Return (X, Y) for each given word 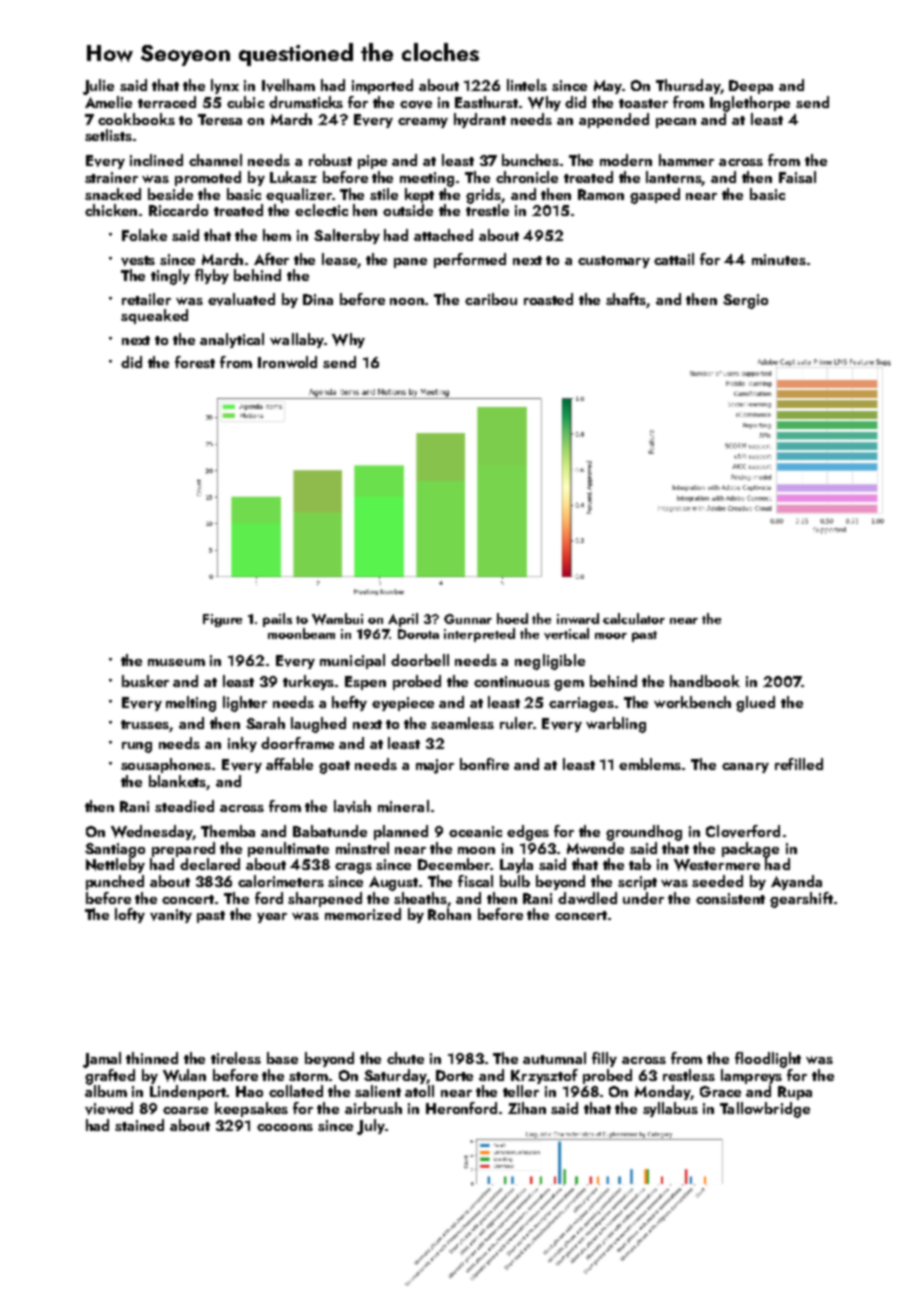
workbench (692, 702)
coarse (185, 1110)
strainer (111, 177)
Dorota (418, 634)
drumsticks (306, 102)
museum (176, 662)
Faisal (797, 177)
